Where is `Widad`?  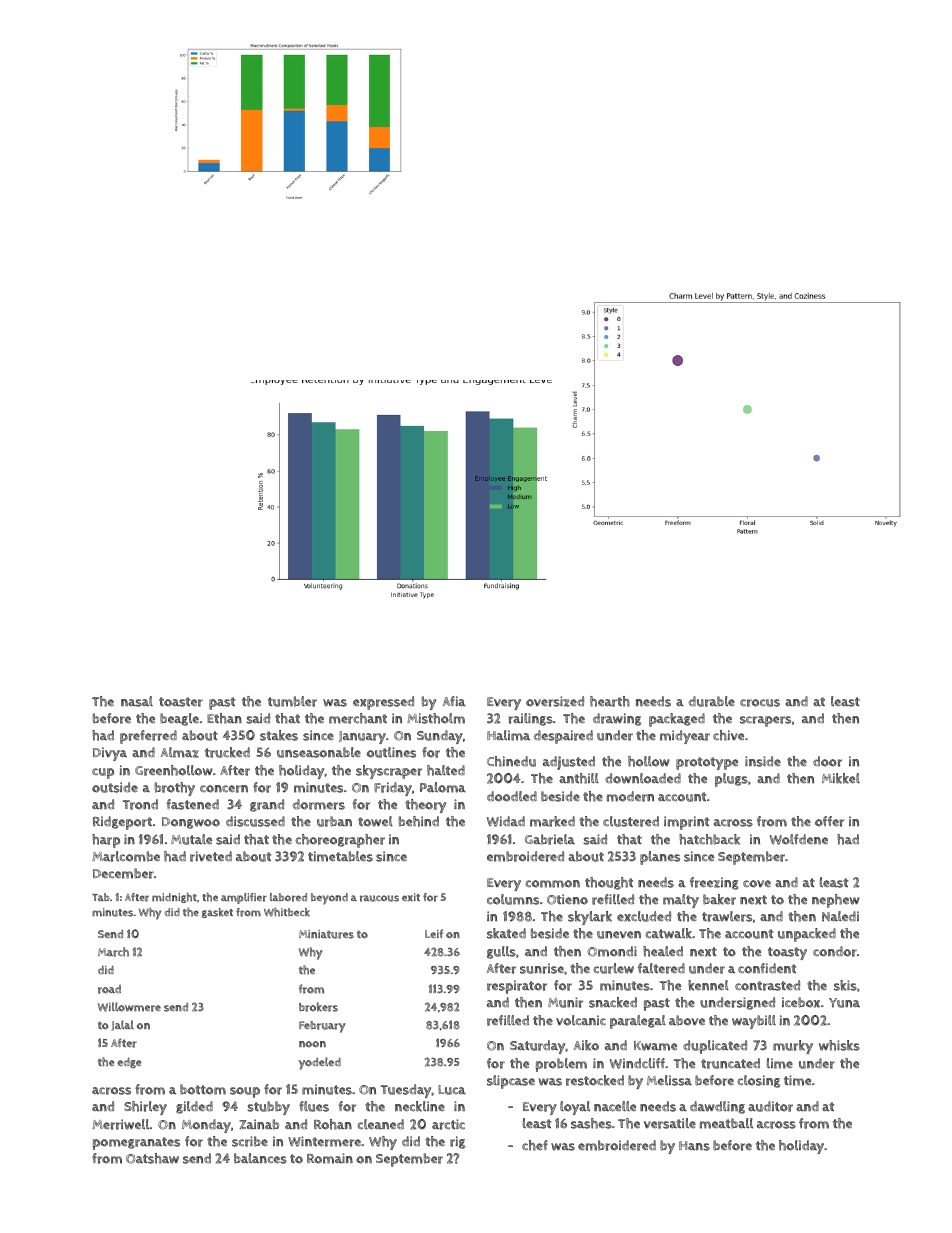 Widad is located at coordinates (506, 821).
